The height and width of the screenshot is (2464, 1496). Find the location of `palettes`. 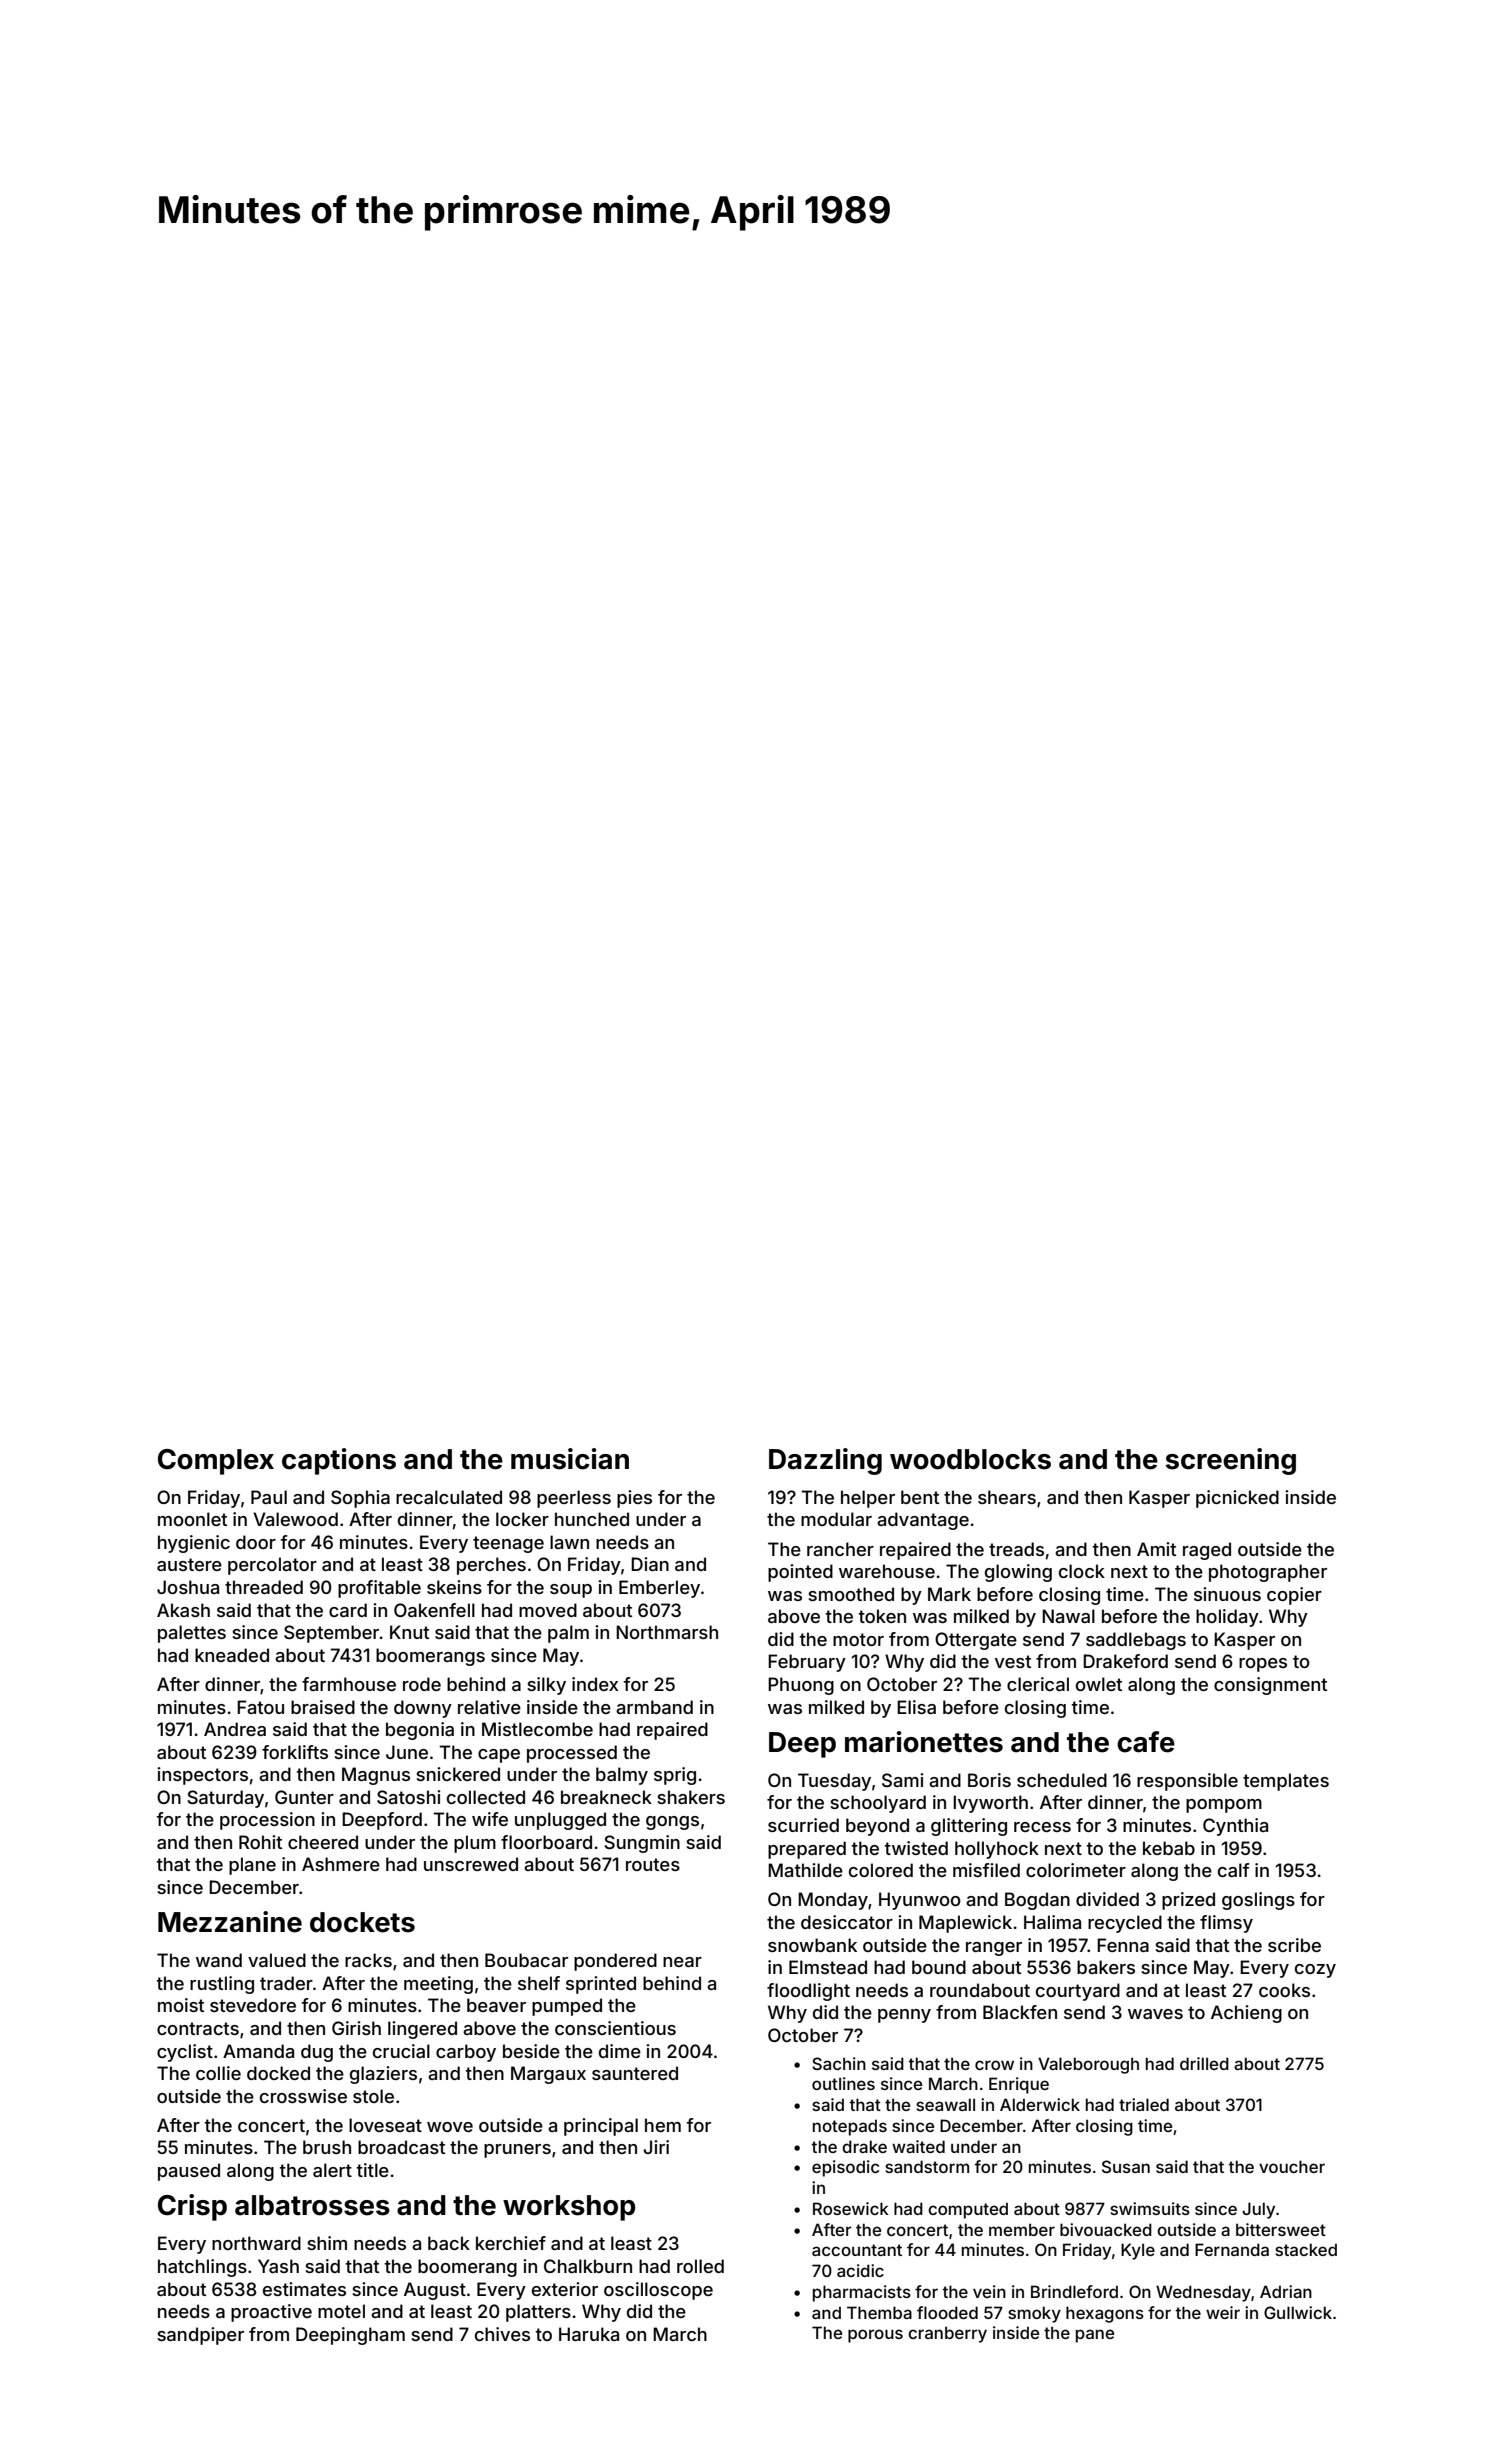

palettes is located at coordinates (192, 1634).
